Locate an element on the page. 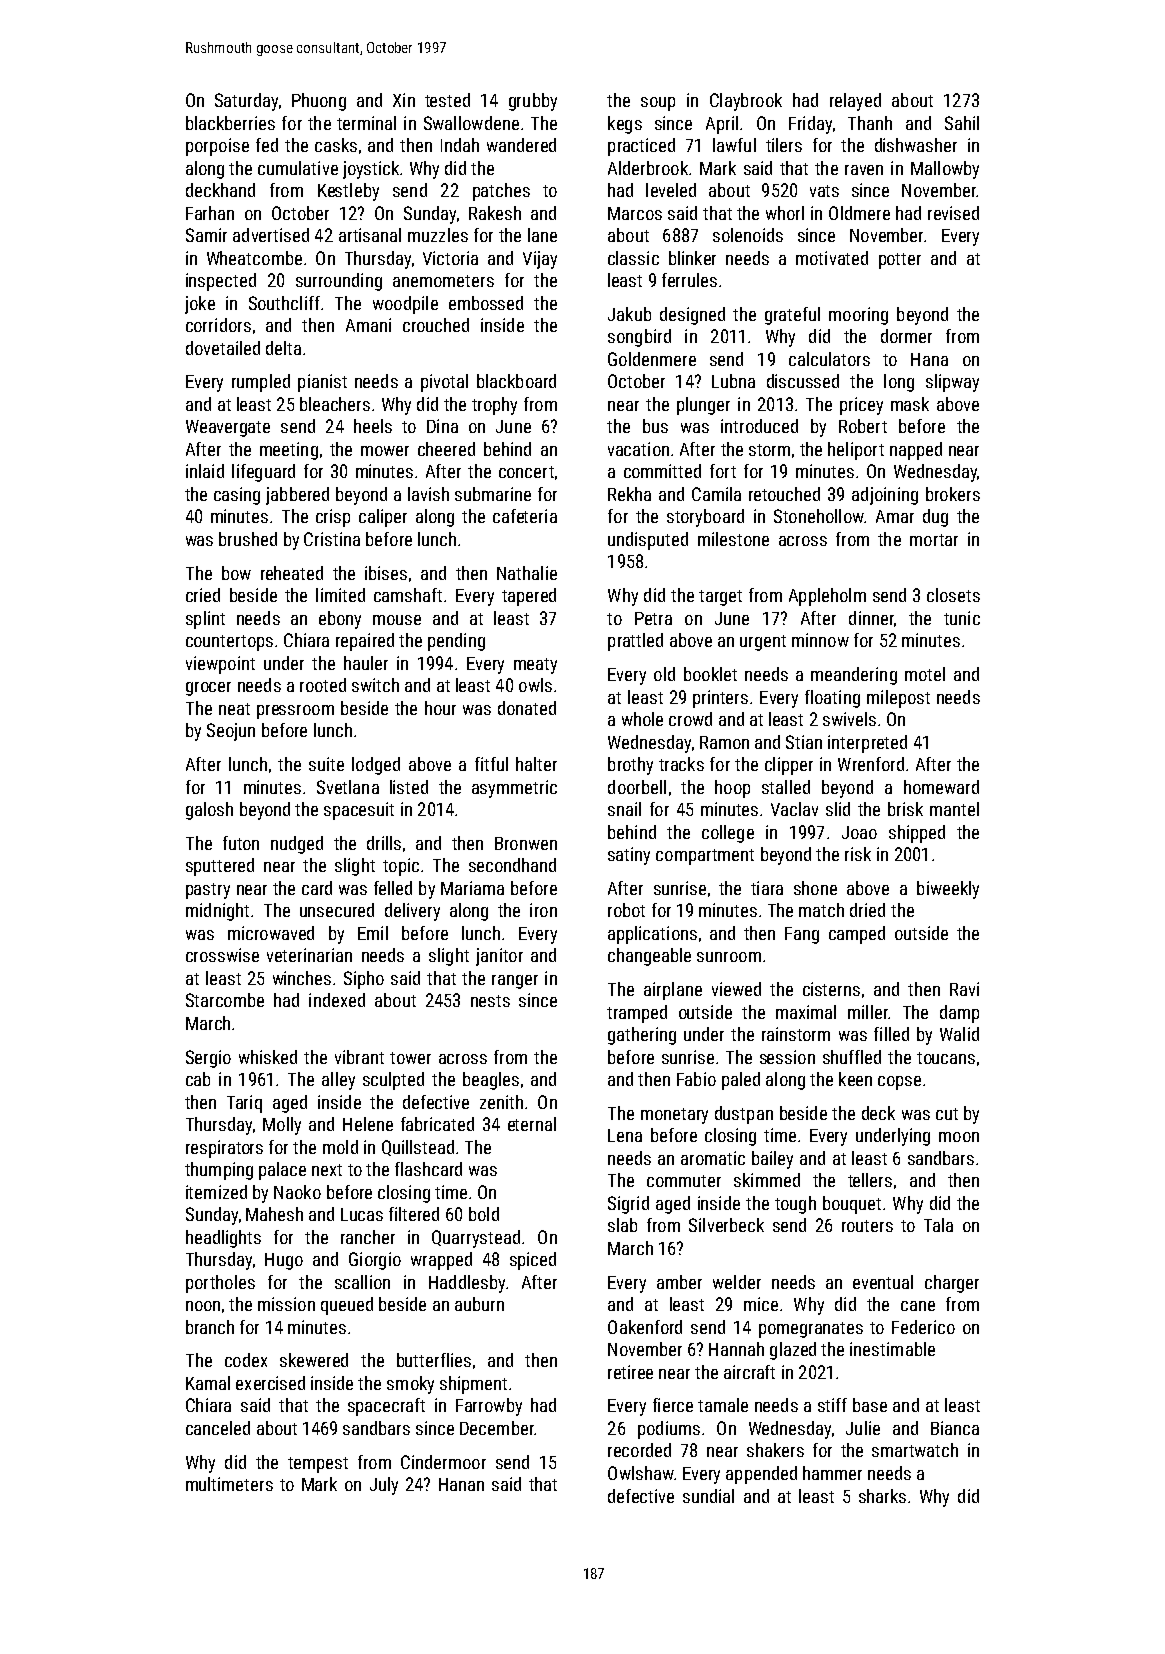 The image size is (1165, 1654). nests is located at coordinates (490, 1001).
